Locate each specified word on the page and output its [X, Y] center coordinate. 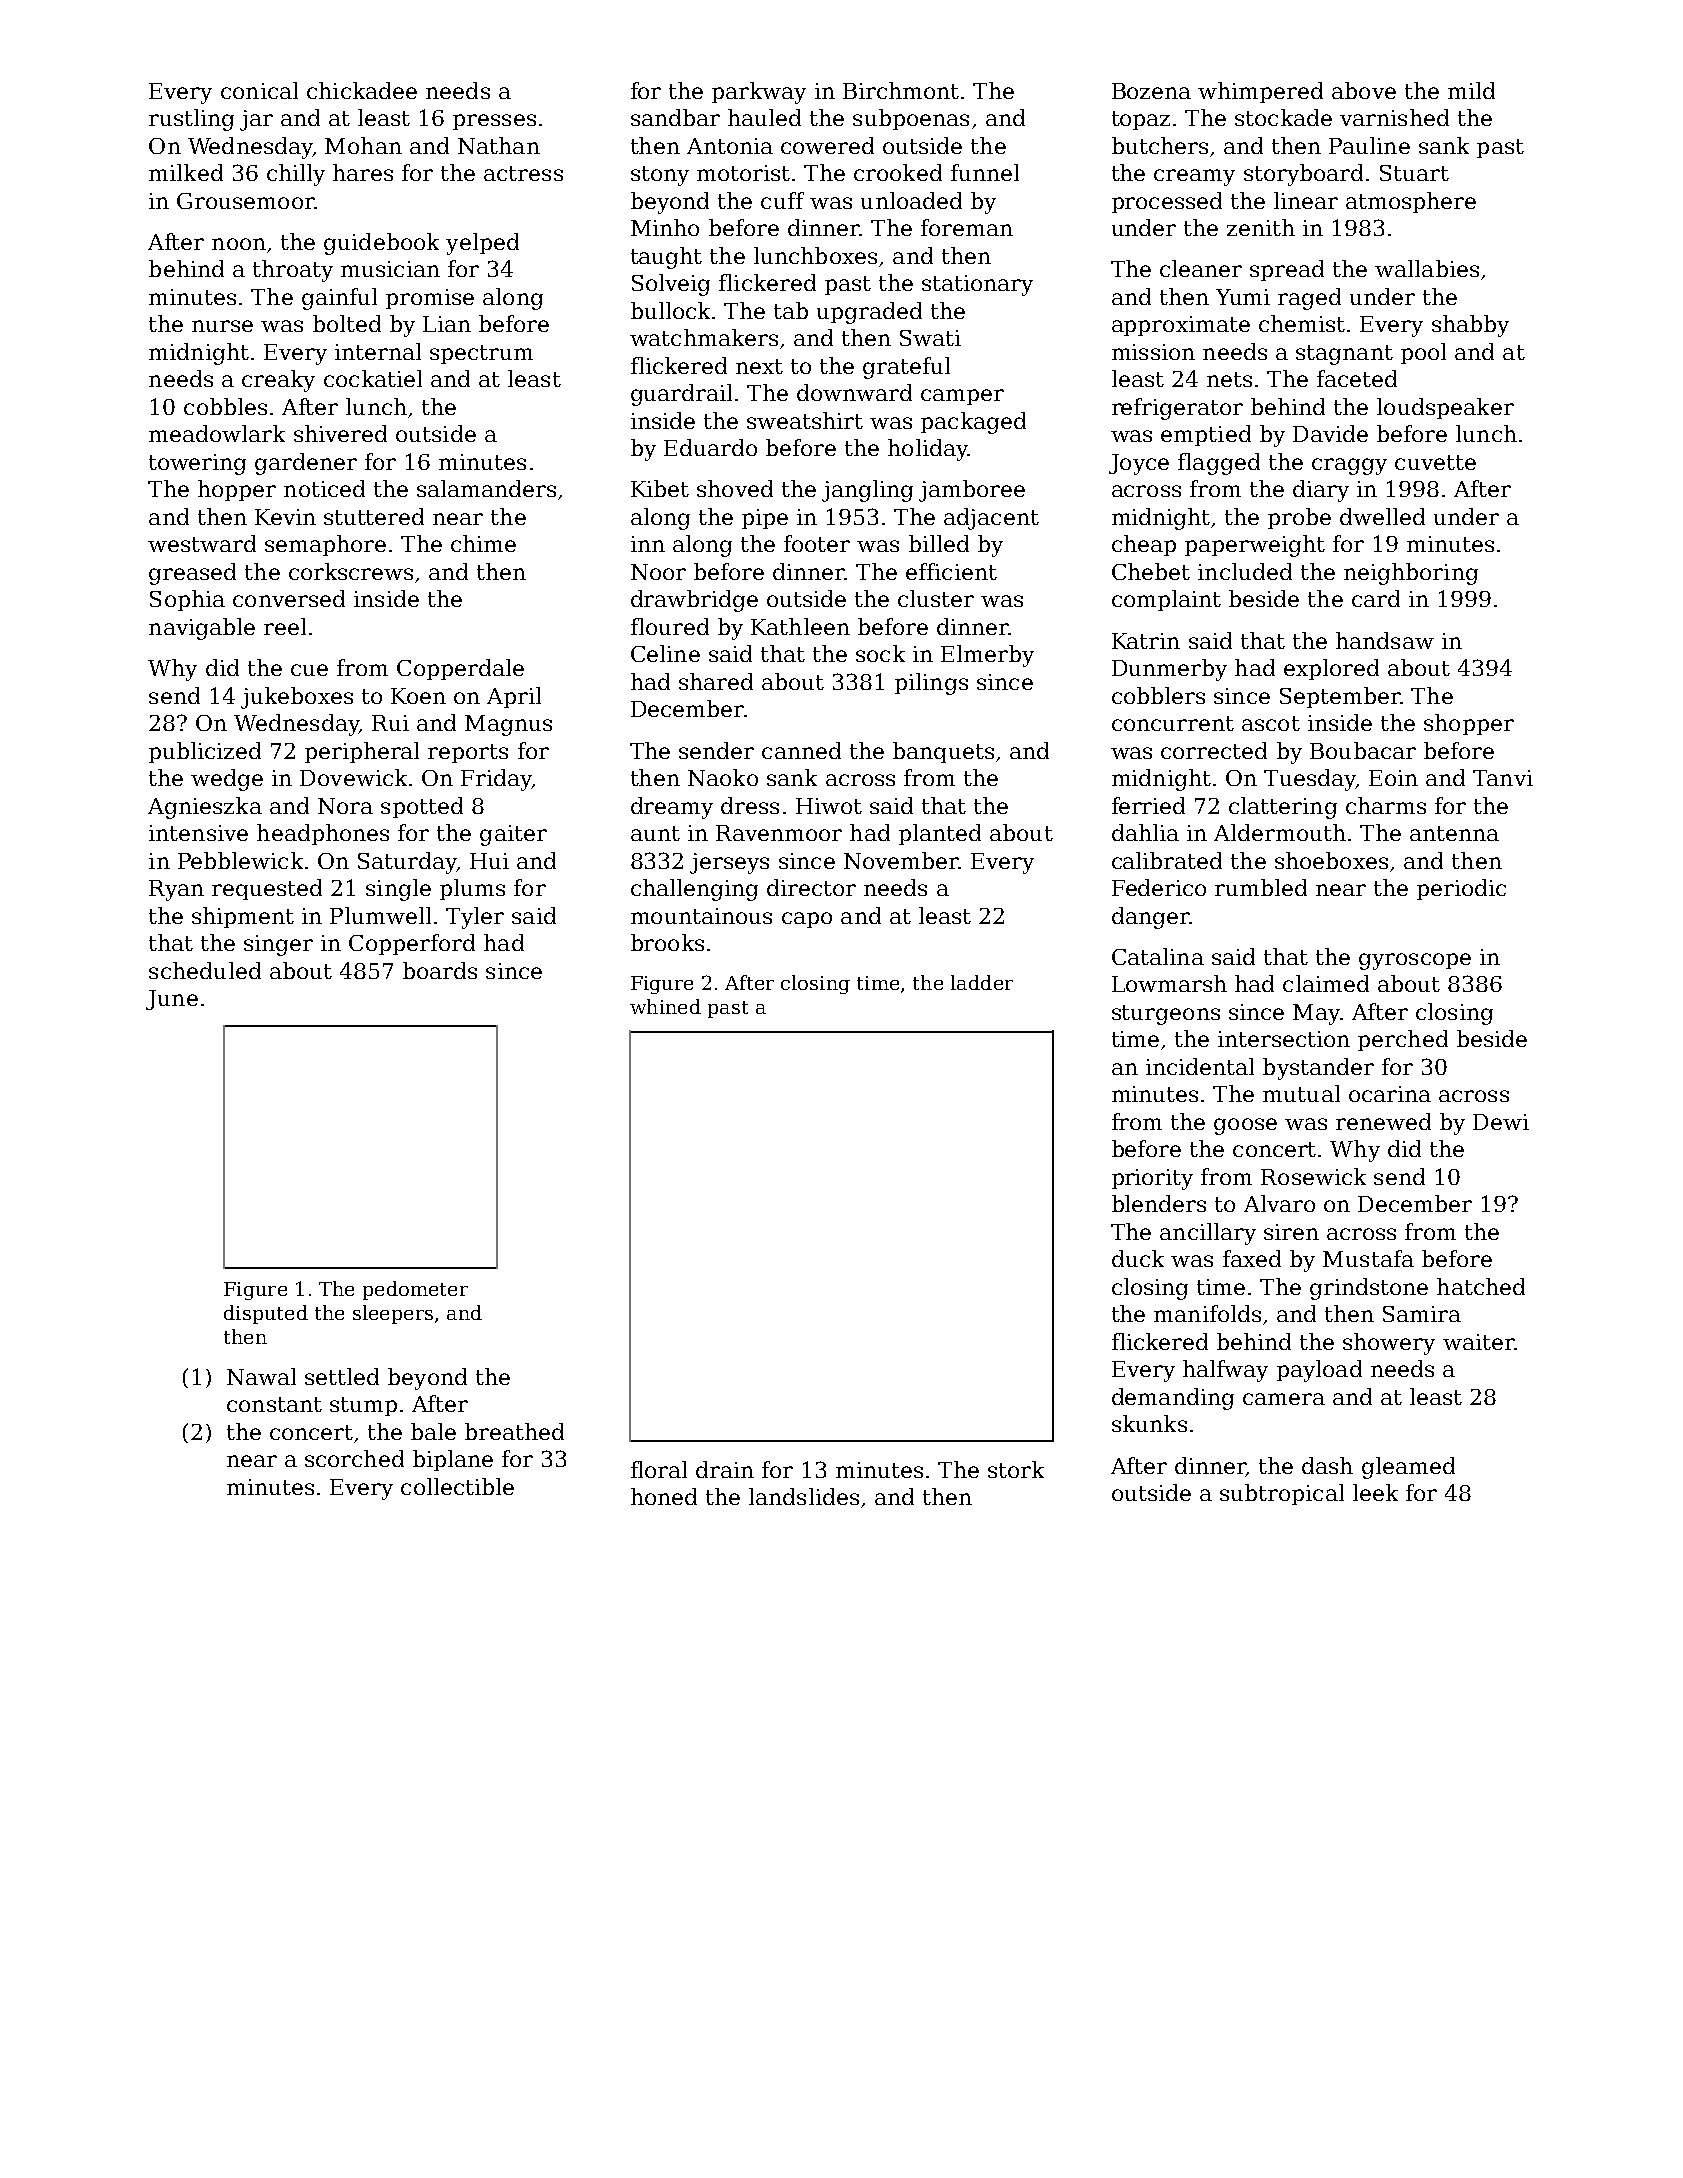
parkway [759, 93]
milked [186, 172]
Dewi [1501, 1122]
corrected [1214, 750]
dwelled [1382, 516]
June [172, 1000]
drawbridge [694, 601]
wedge [227, 780]
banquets [943, 752]
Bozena [1151, 91]
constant [274, 1404]
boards [440, 970]
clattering [1283, 808]
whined [665, 1006]
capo [807, 920]
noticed [324, 488]
